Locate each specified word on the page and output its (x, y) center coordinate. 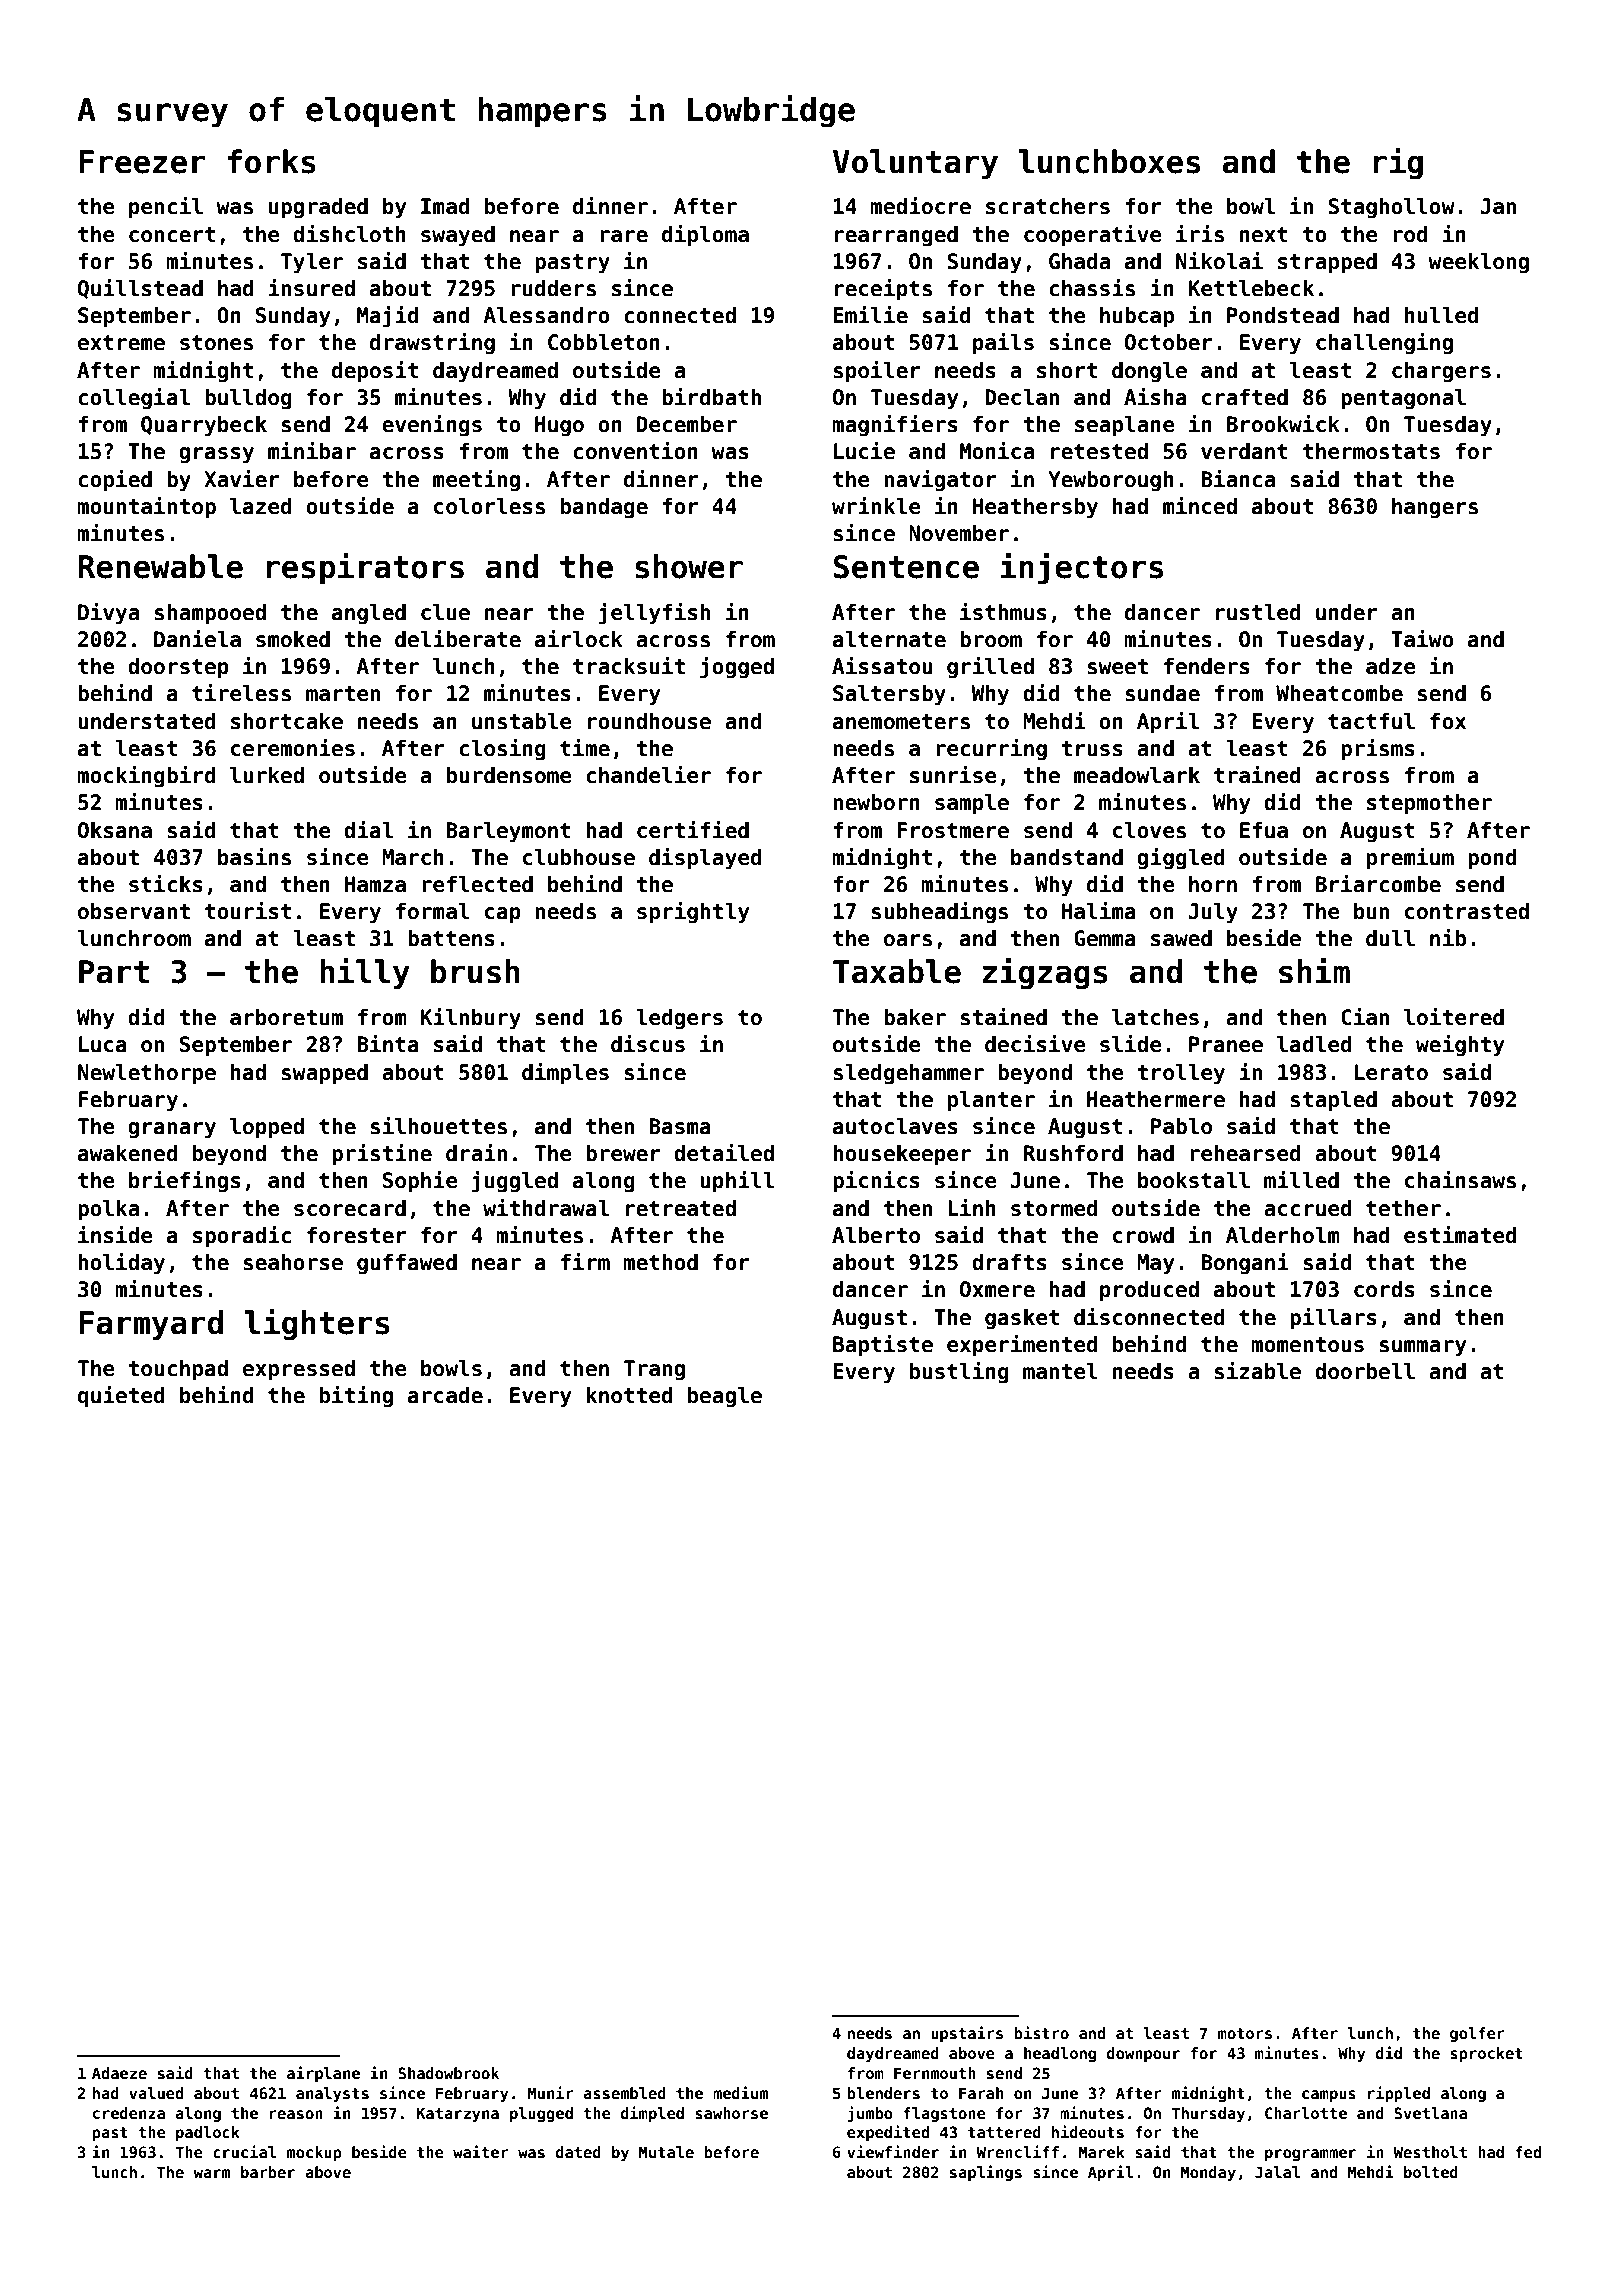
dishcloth (349, 234)
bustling (959, 1373)
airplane (323, 2074)
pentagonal (1403, 399)
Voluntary (915, 164)
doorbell (1365, 1371)
